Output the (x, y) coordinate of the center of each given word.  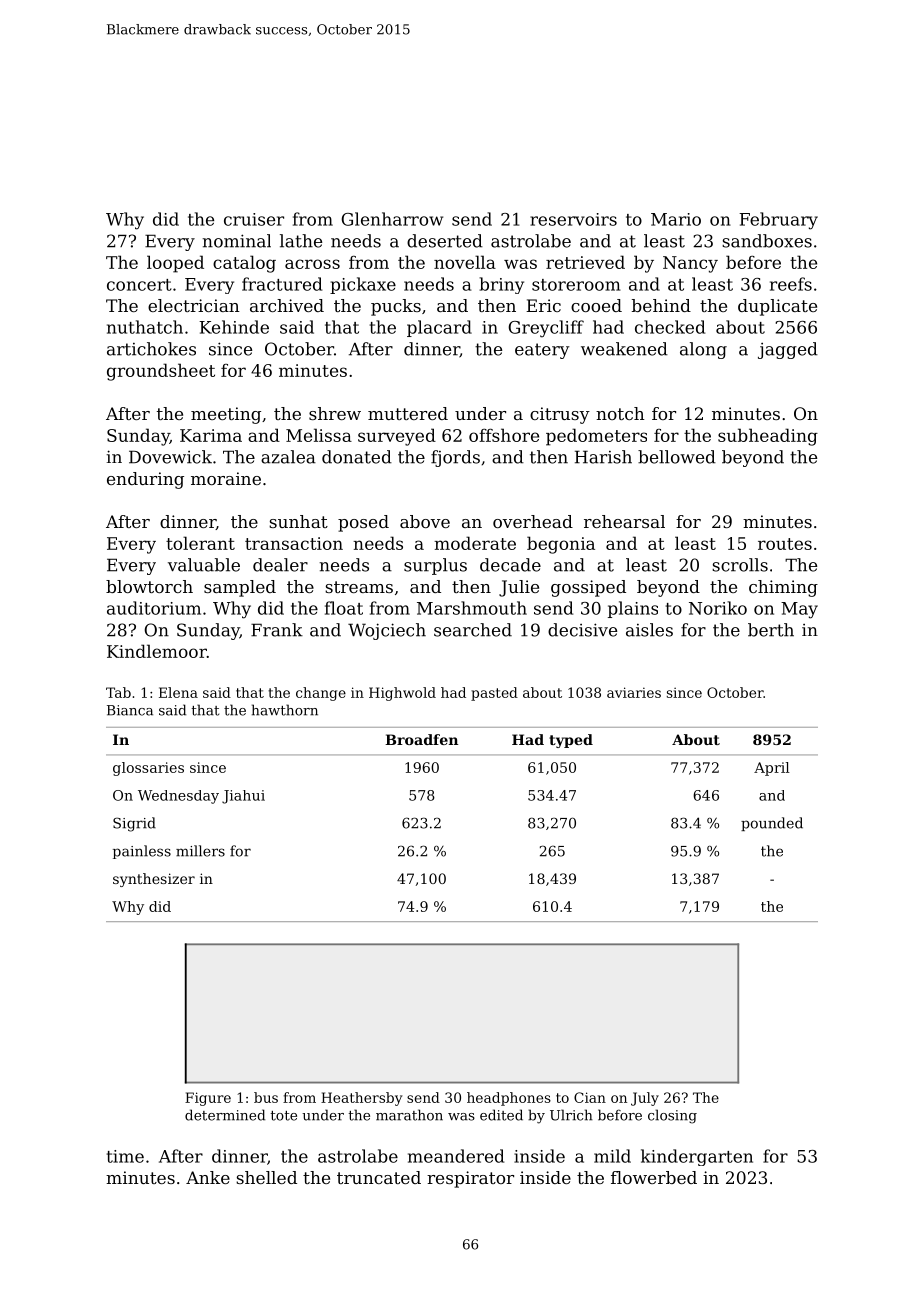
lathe (301, 241)
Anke (208, 1177)
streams (359, 587)
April (772, 769)
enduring (145, 480)
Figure (208, 1099)
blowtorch (149, 586)
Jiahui (243, 797)
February (778, 221)
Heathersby (361, 1099)
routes (785, 544)
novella (465, 262)
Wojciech (387, 631)
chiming (783, 588)
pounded (772, 824)
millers (200, 851)
